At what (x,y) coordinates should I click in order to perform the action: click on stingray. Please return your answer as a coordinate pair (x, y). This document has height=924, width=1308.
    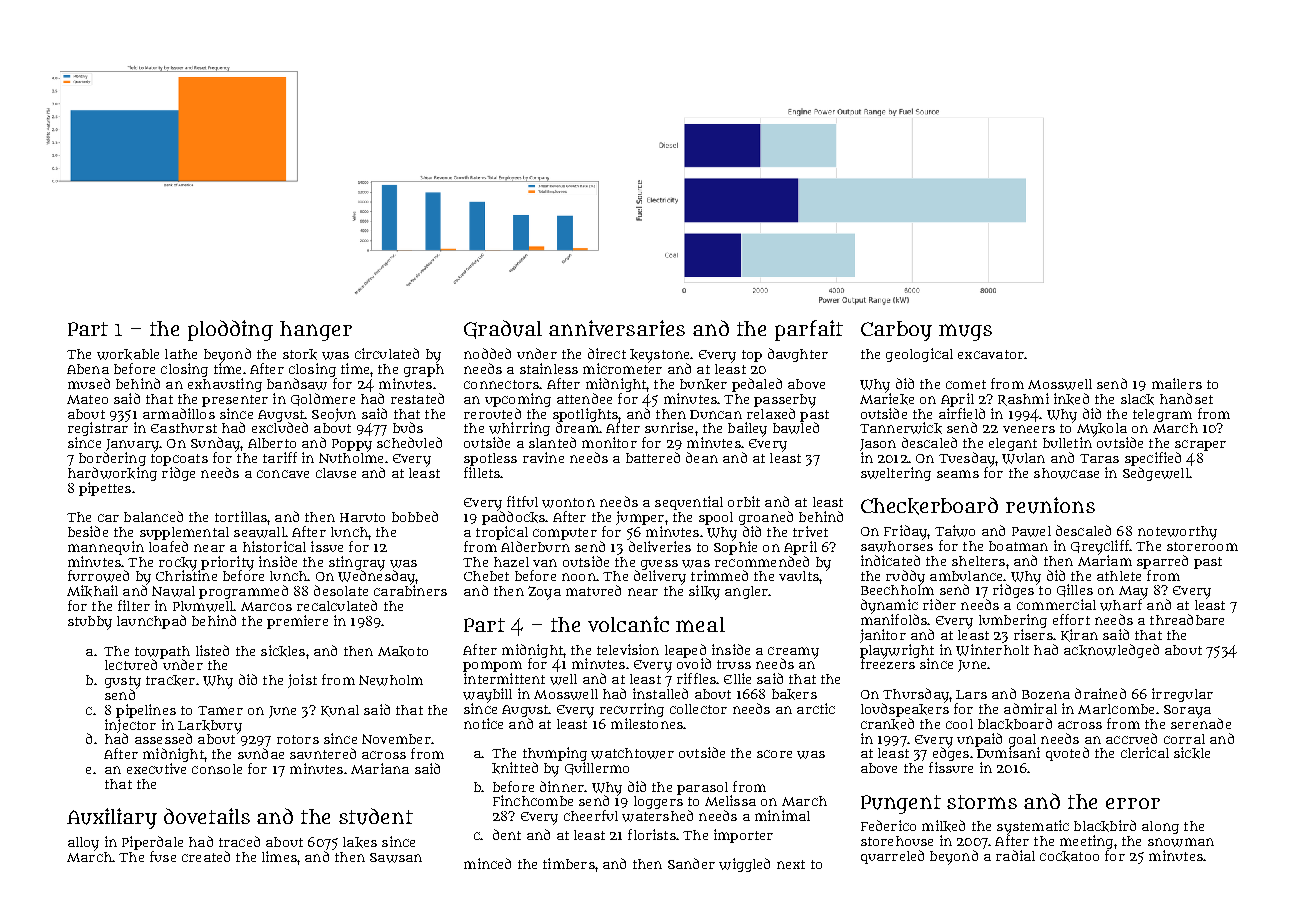
    Looking at the image, I should click on (357, 563).
